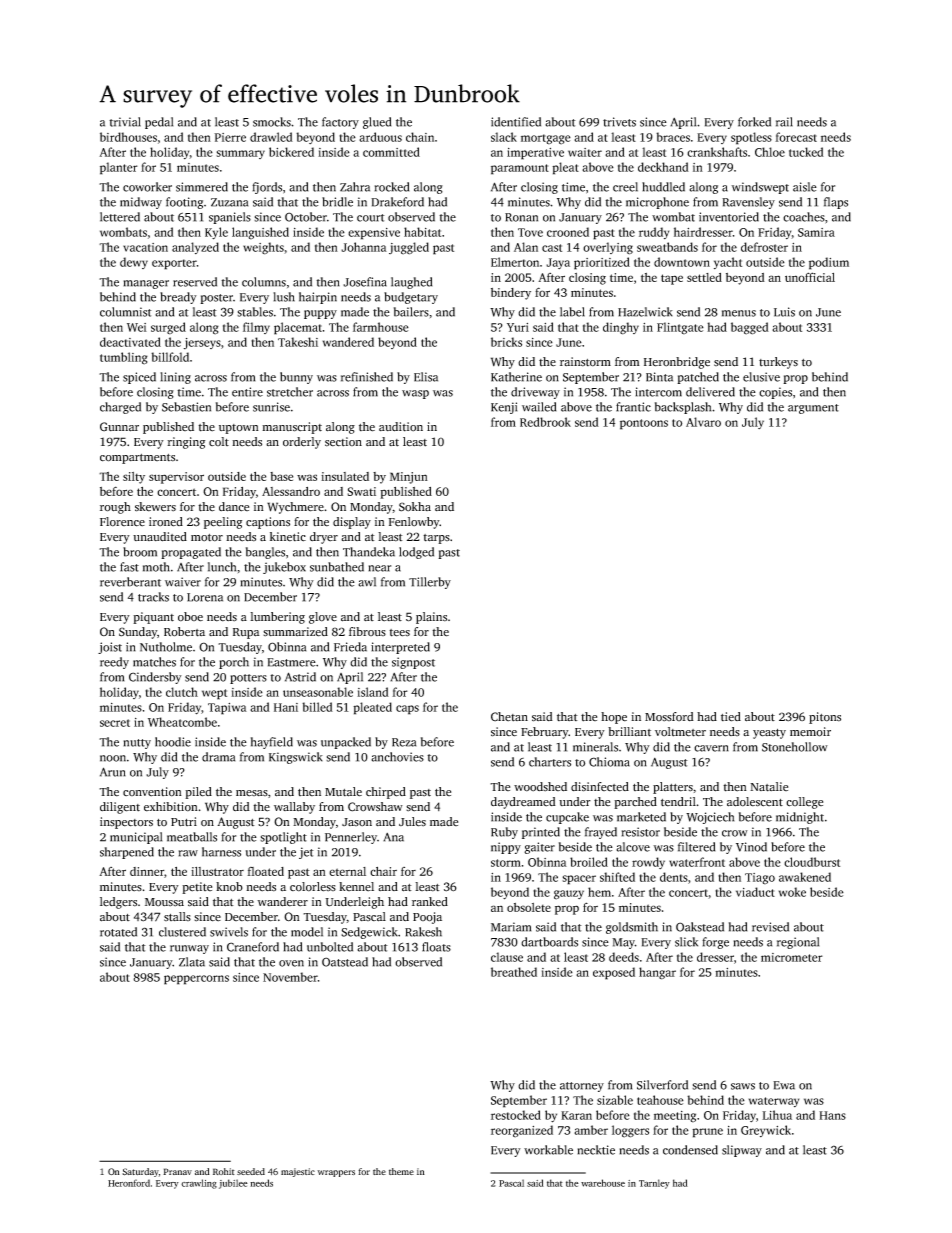 The width and height of the page is (952, 1233). I want to click on compartments, so click(137, 459).
